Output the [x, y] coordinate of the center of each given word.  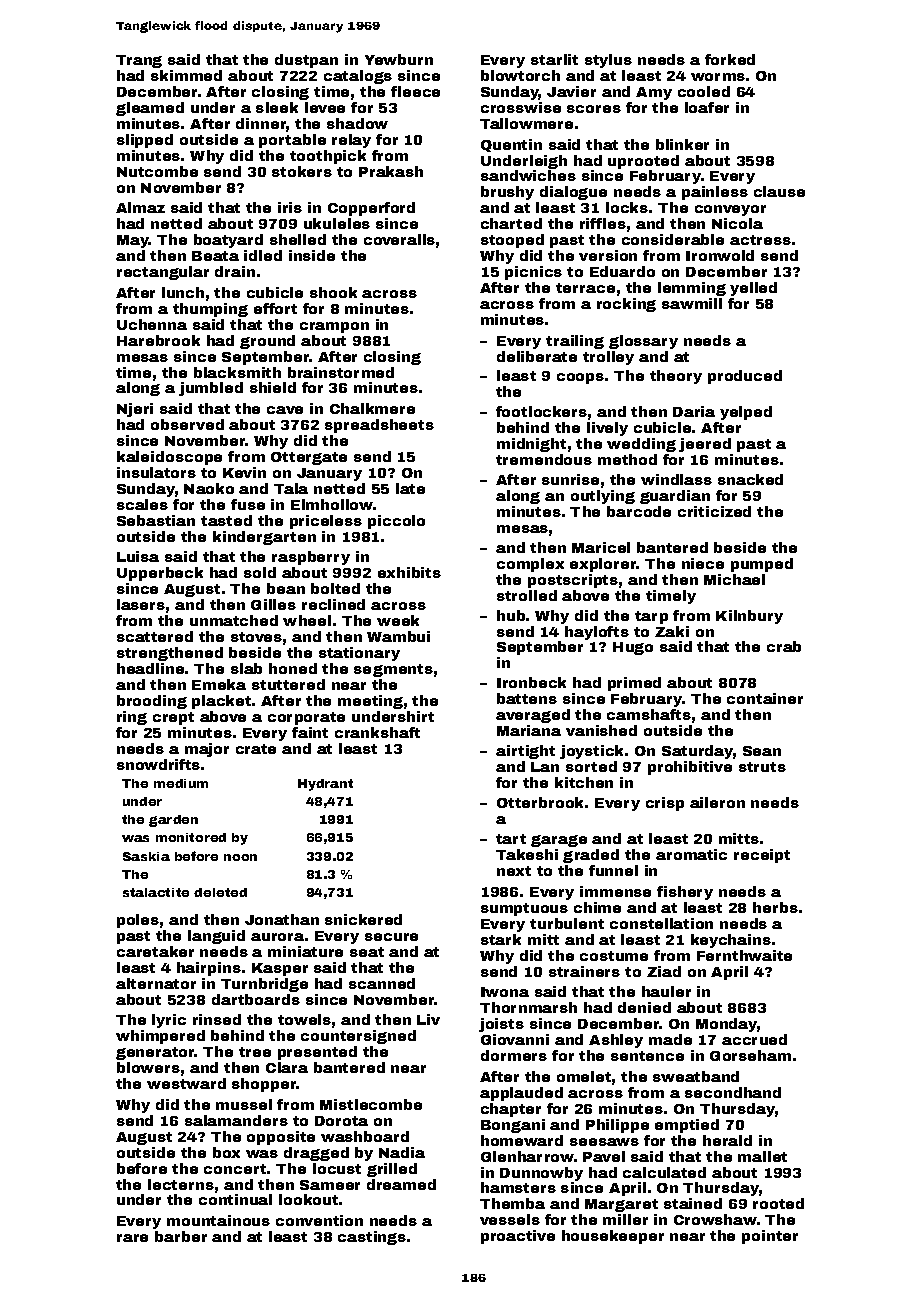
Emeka [219, 684]
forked [730, 59]
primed [634, 684]
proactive [518, 1237]
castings [372, 1238]
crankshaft [377, 732]
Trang [139, 61]
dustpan [306, 61]
